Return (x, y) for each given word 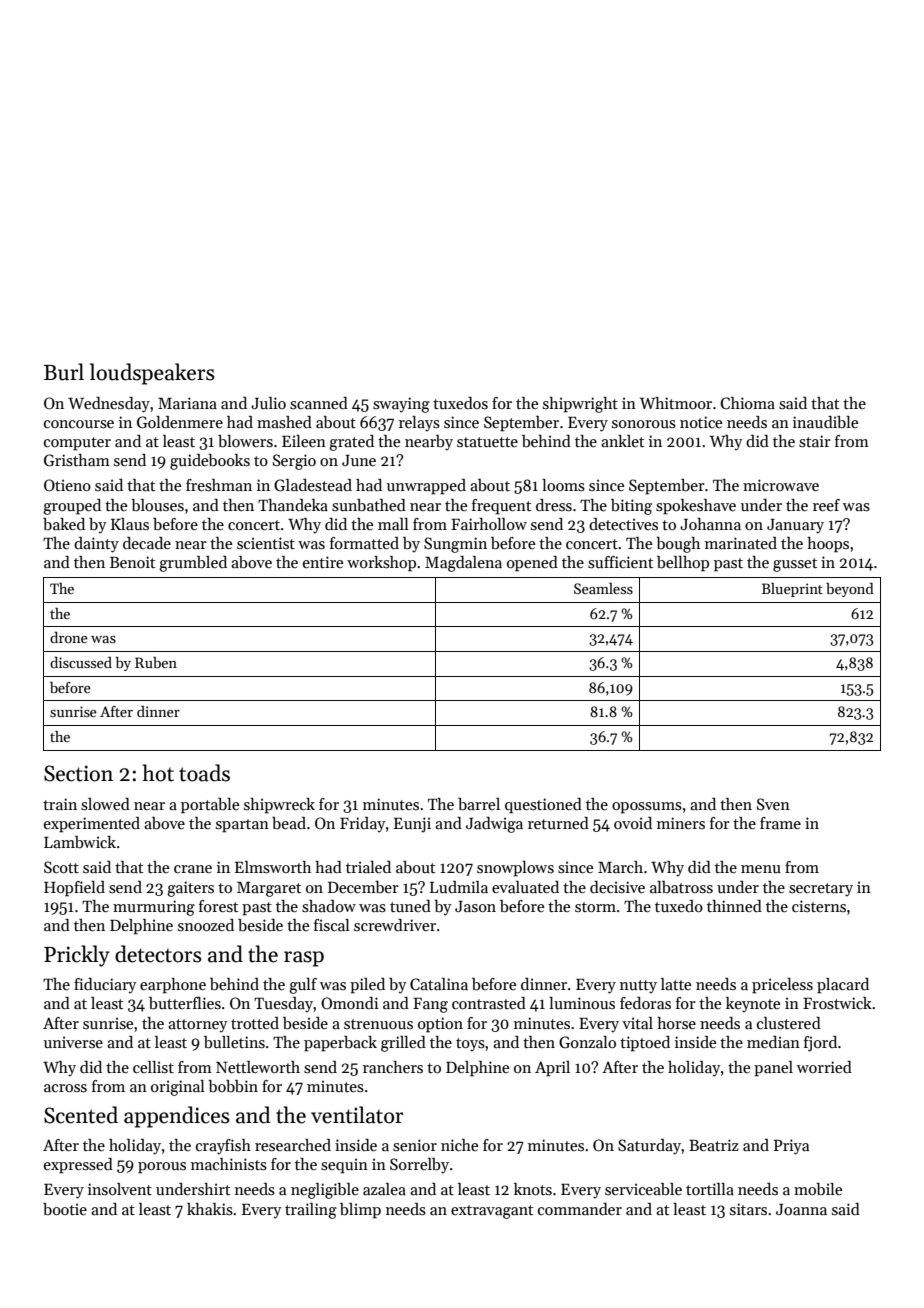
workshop (381, 564)
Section (78, 773)
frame (780, 823)
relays (419, 424)
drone (69, 637)
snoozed (206, 925)
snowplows (515, 869)
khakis (210, 1209)
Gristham (77, 460)
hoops (828, 545)
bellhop (683, 564)
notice (701, 422)
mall (393, 524)
